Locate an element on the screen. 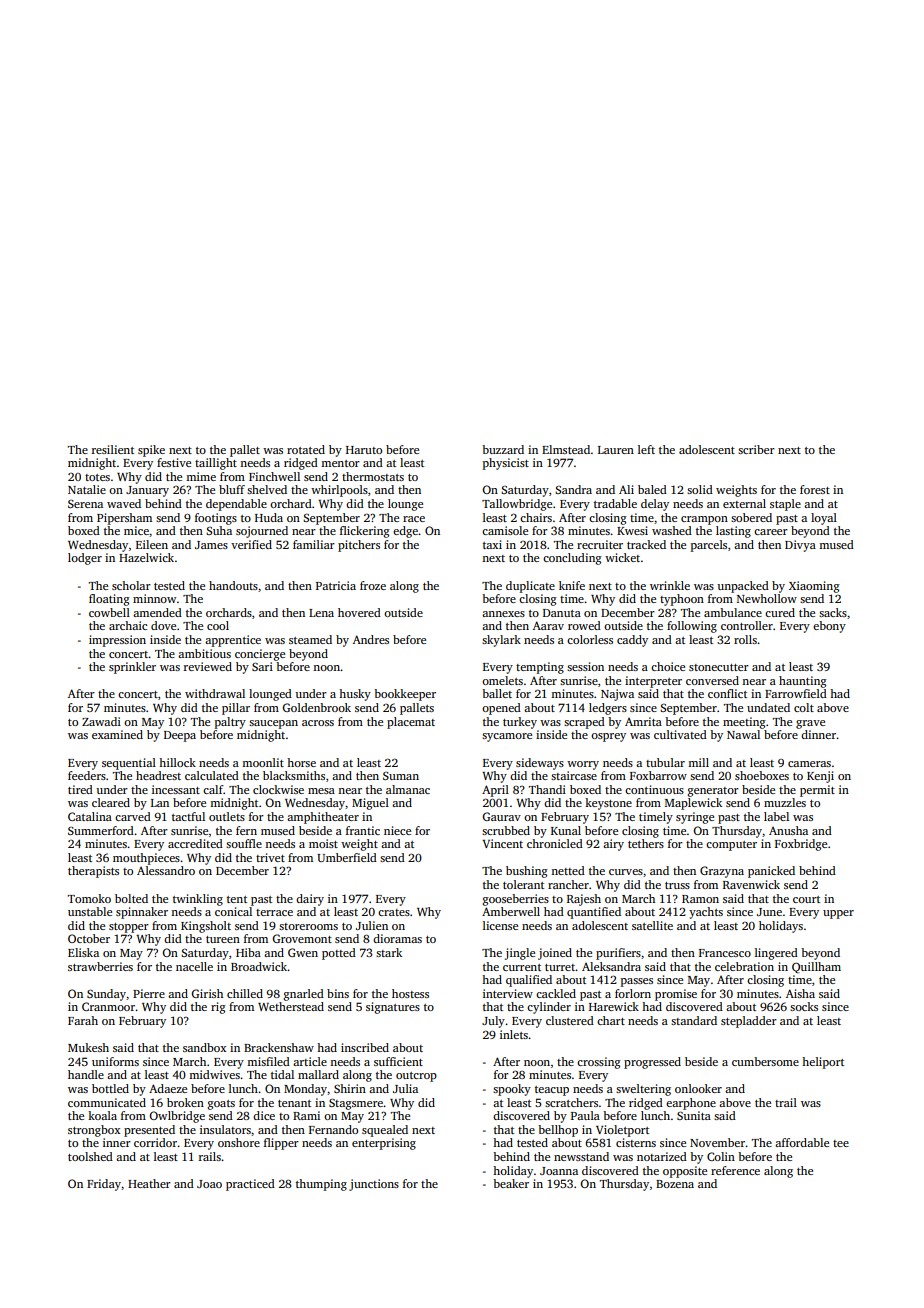 The image size is (924, 1308). placemat is located at coordinates (411, 723).
